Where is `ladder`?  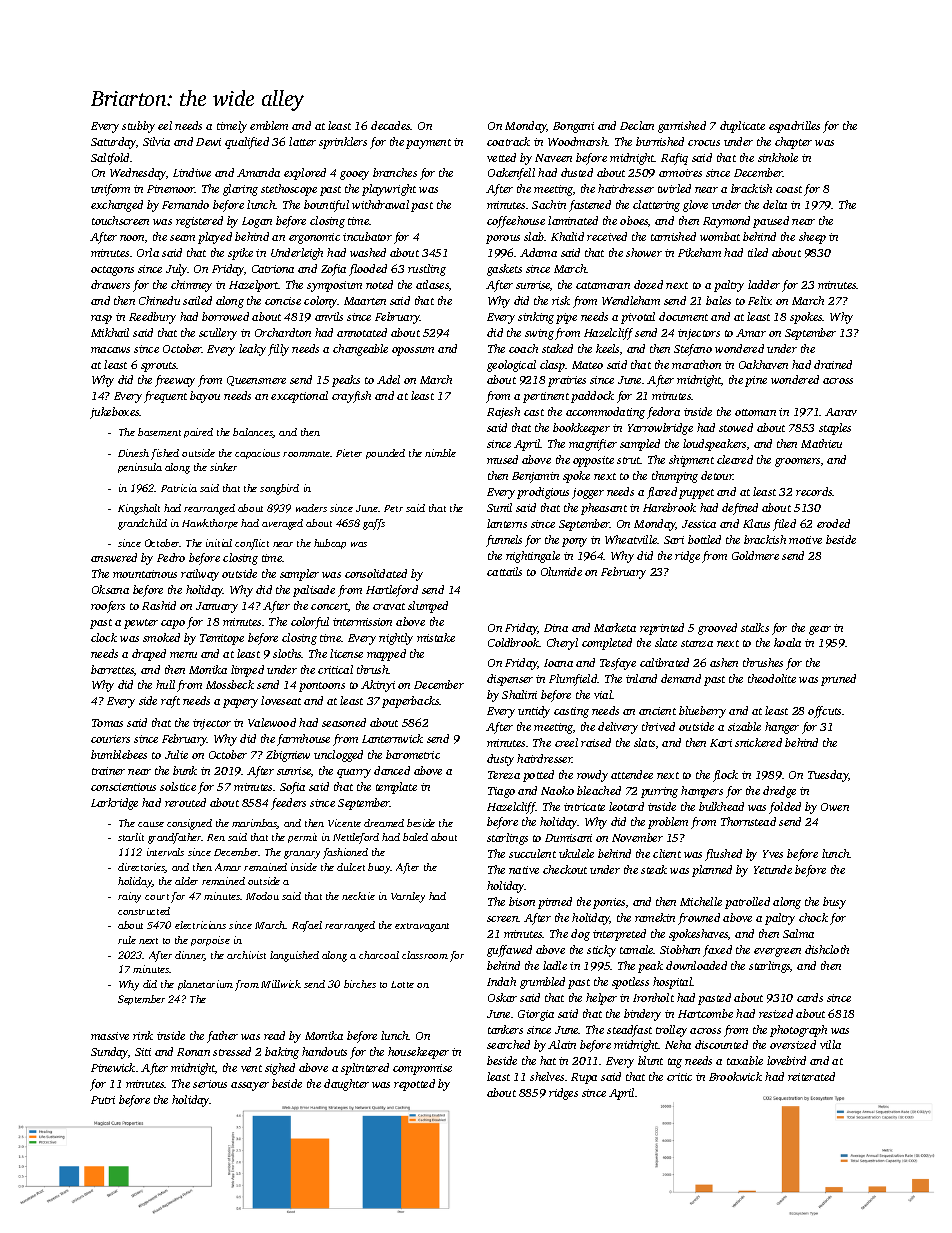 ladder is located at coordinates (764, 284).
